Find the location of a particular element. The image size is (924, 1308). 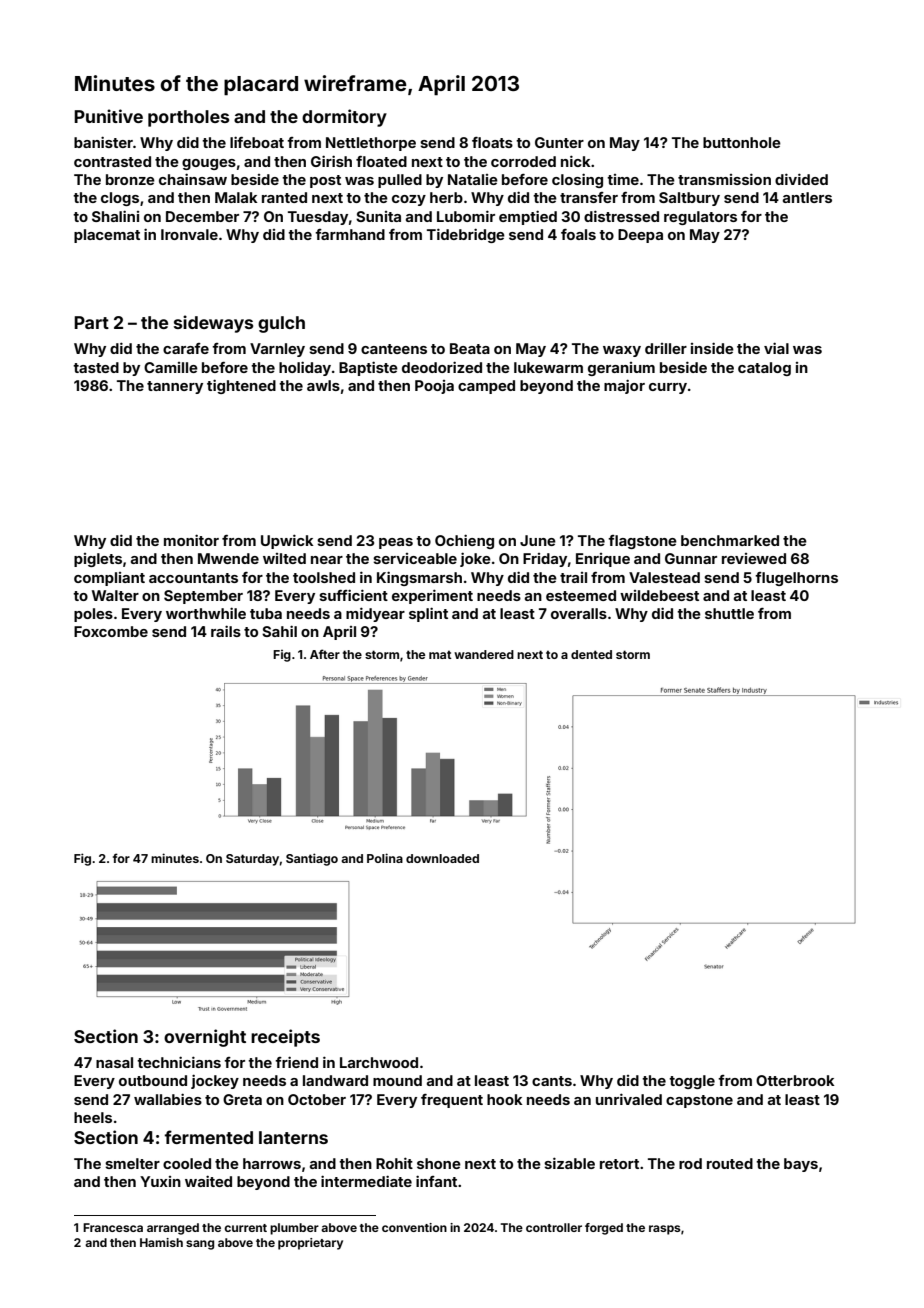

Hamish is located at coordinates (161, 1242).
